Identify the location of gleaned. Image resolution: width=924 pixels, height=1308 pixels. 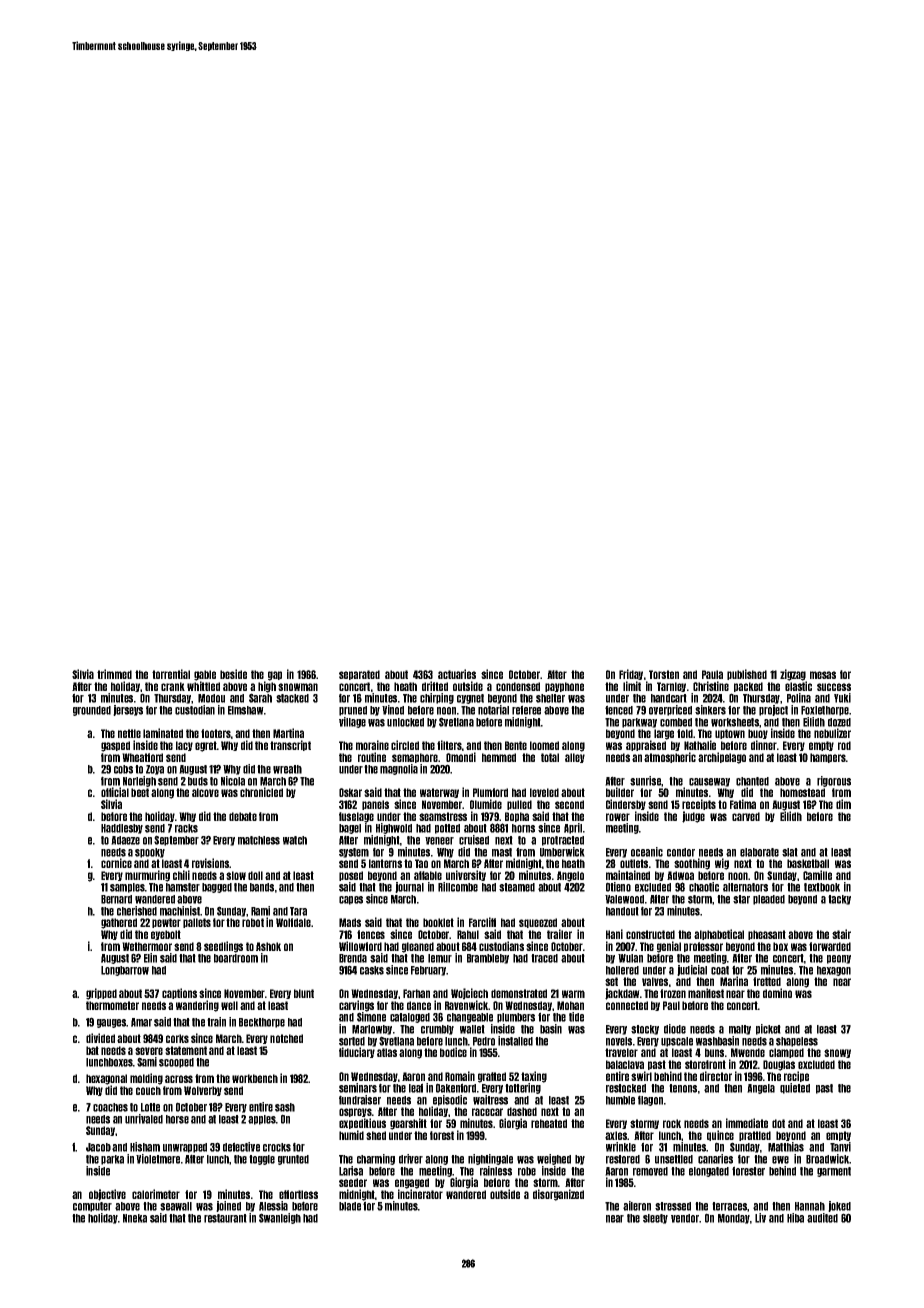
(418, 947).
